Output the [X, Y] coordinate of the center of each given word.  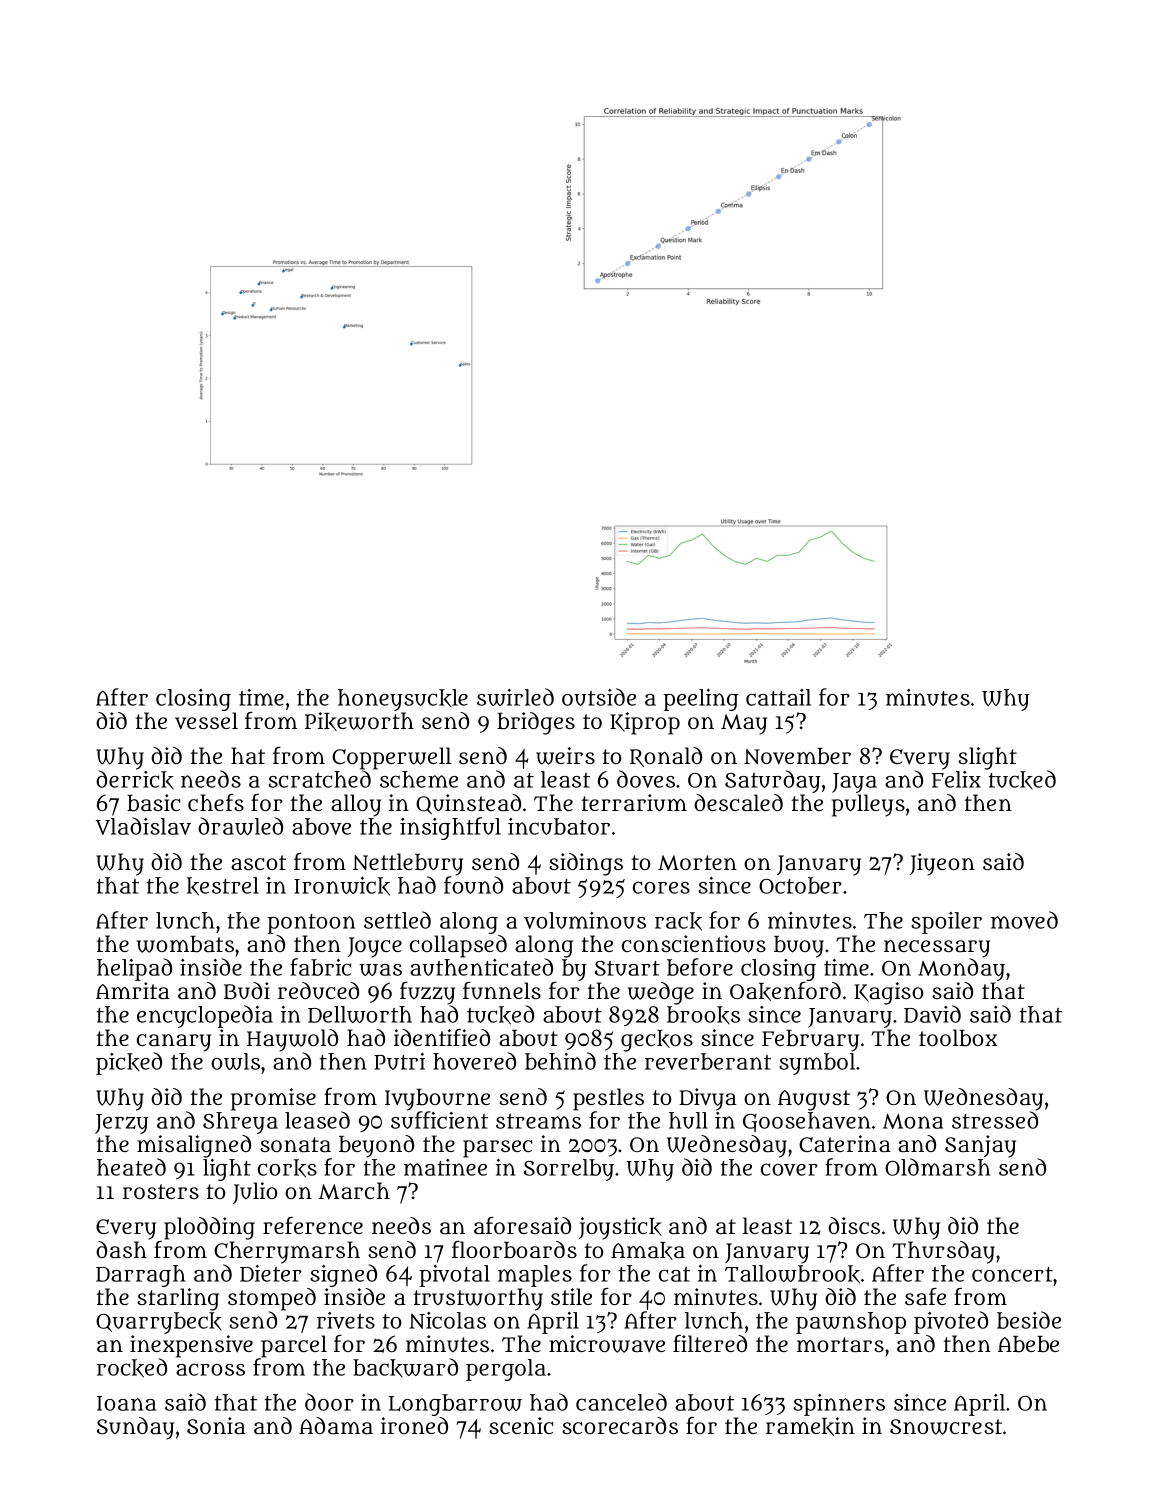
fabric [320, 967]
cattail [778, 697]
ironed [414, 1425]
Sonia [216, 1425]
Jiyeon [942, 864]
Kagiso [888, 993]
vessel [206, 721]
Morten [697, 863]
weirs [565, 756]
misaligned [194, 1146]
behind [560, 1061]
